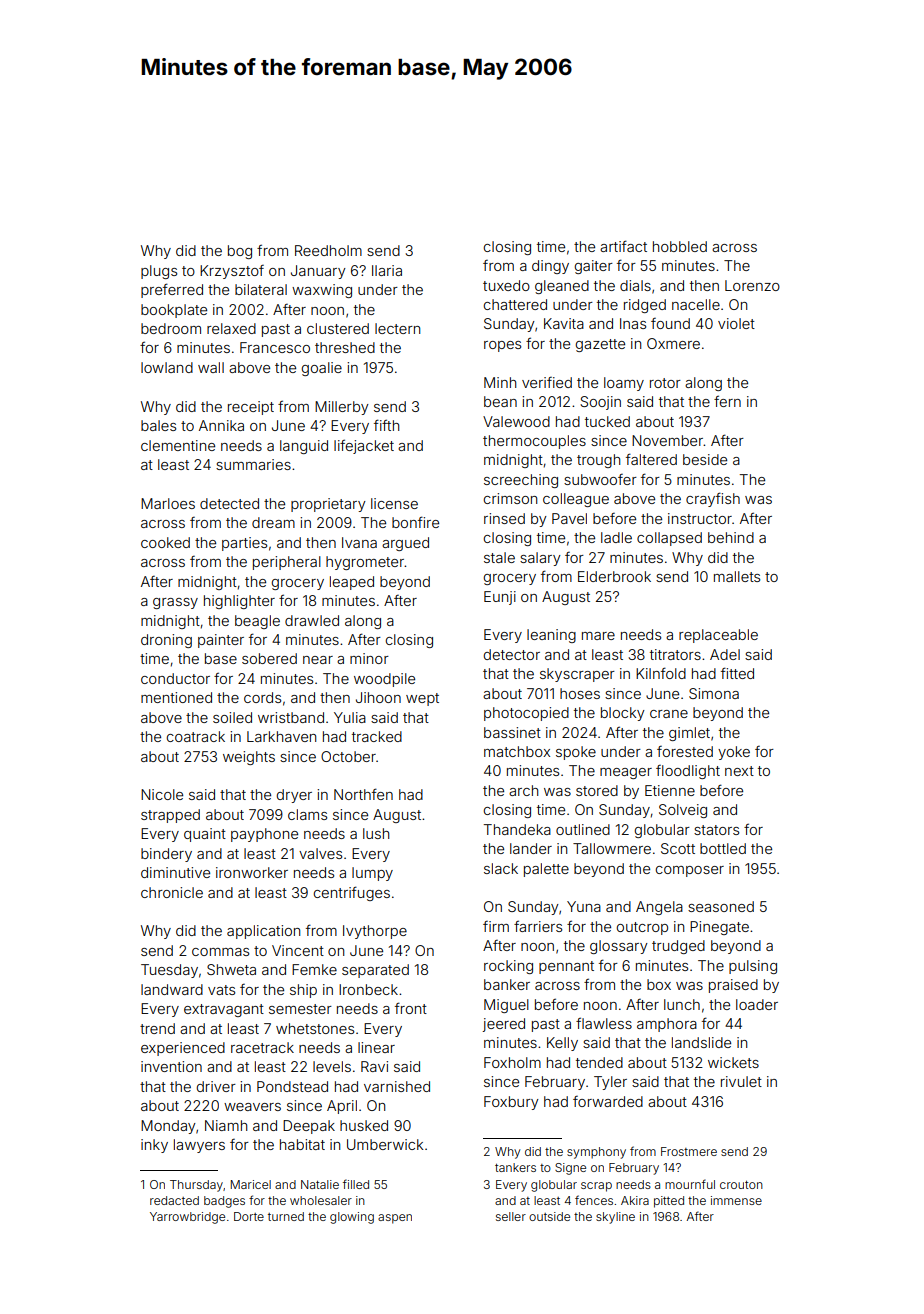 This screenshot has width=924, height=1314. I want to click on Reedholm, so click(328, 250).
